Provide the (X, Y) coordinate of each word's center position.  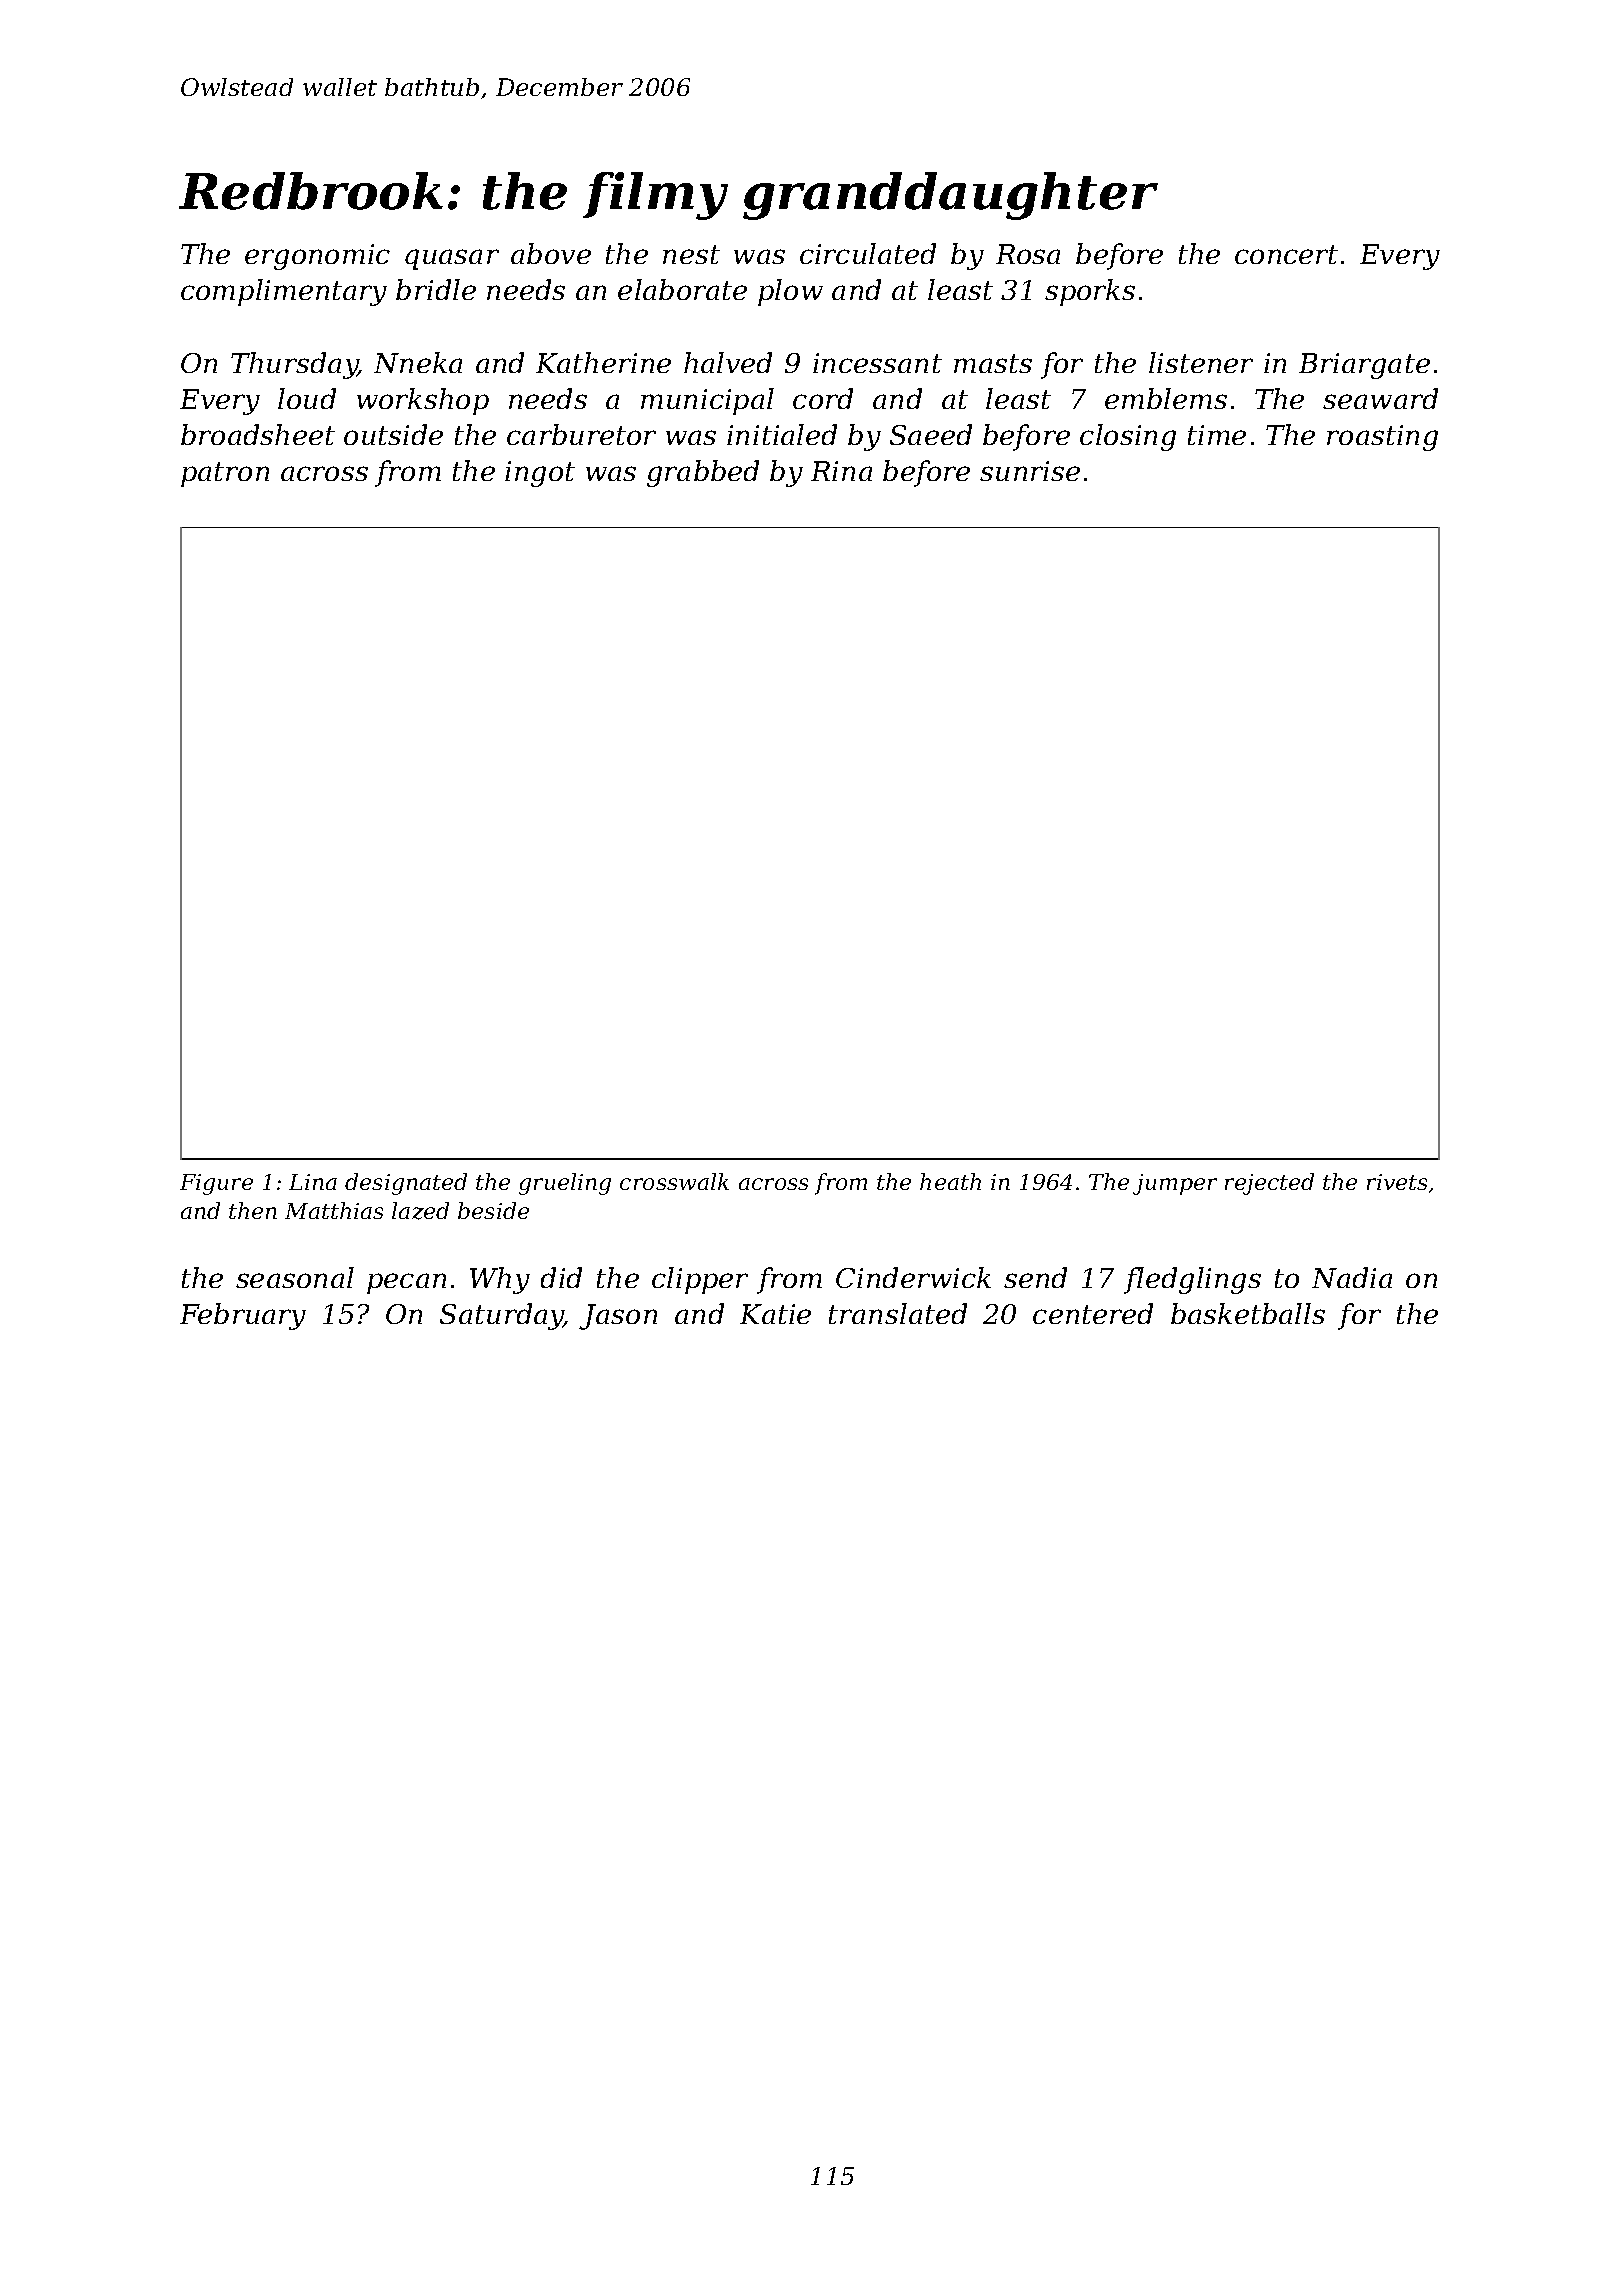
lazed (420, 1211)
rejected (1269, 1184)
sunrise (1030, 471)
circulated (868, 253)
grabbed (703, 473)
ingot (540, 474)
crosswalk (674, 1181)
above (551, 253)
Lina (313, 1182)
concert (1286, 254)
